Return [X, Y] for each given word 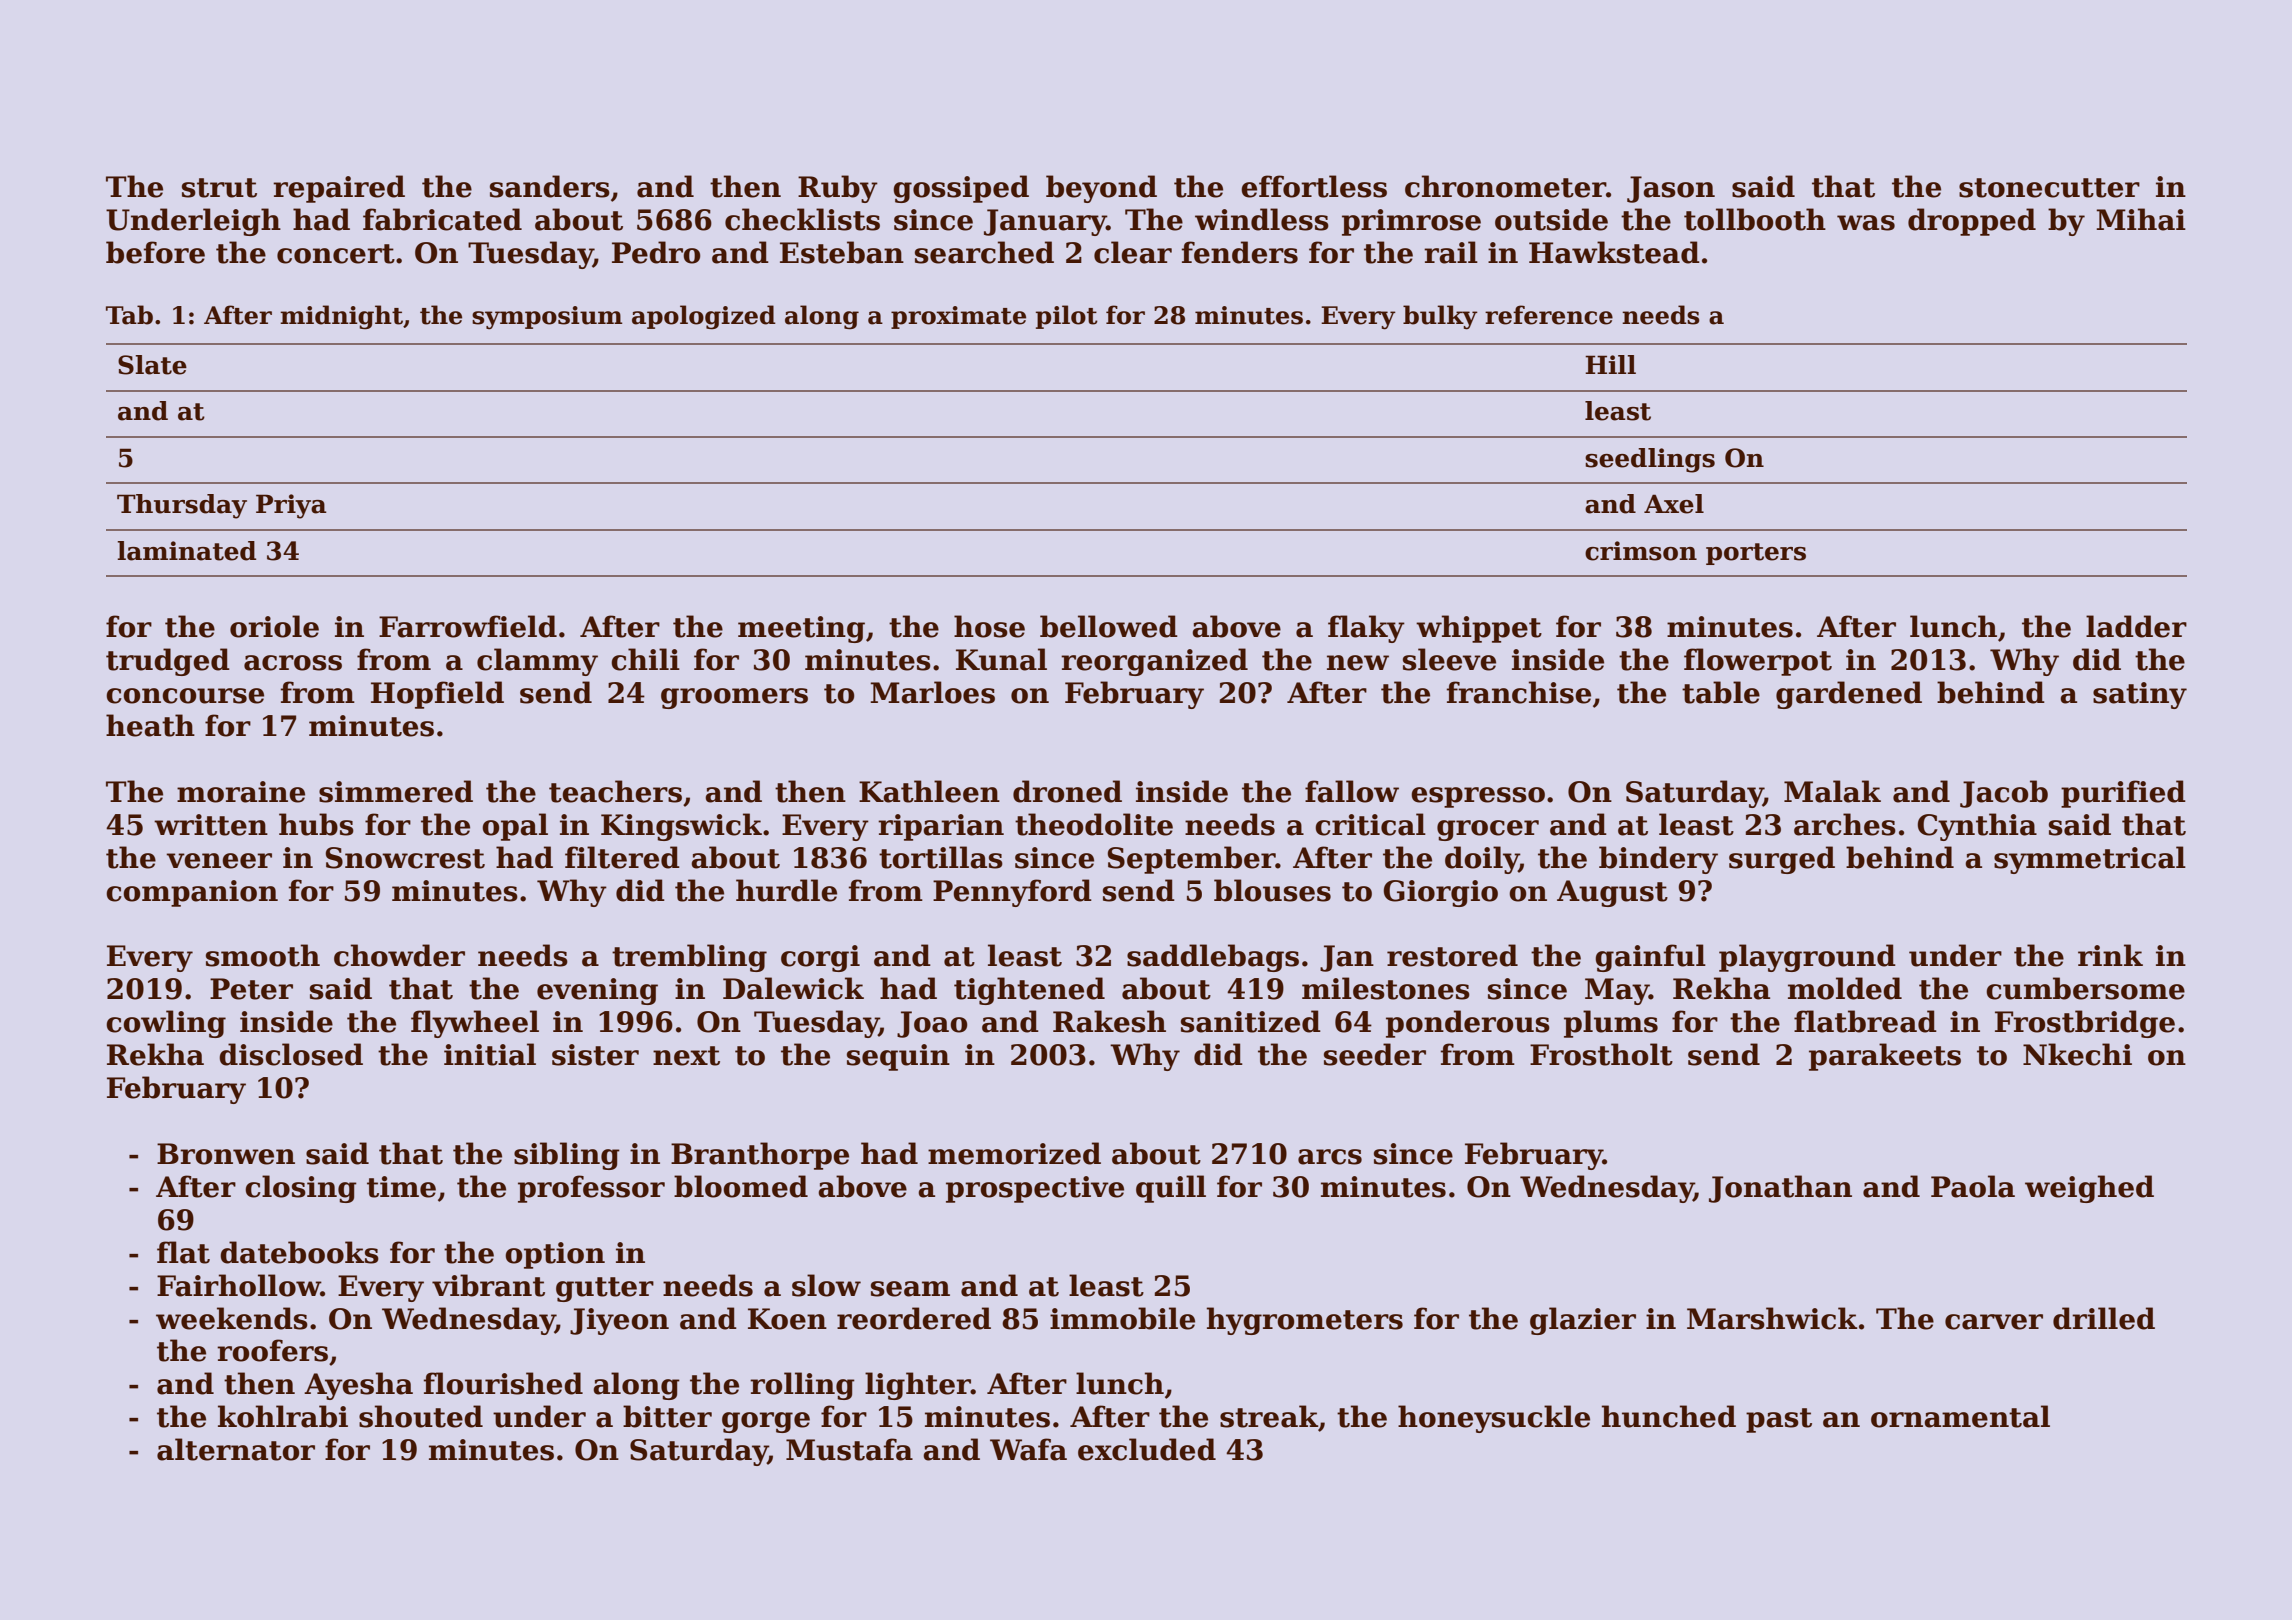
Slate [152, 365]
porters [1756, 554]
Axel [1674, 504]
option [555, 1255]
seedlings [1650, 460]
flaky [1366, 629]
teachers [615, 791]
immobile [1122, 1318]
